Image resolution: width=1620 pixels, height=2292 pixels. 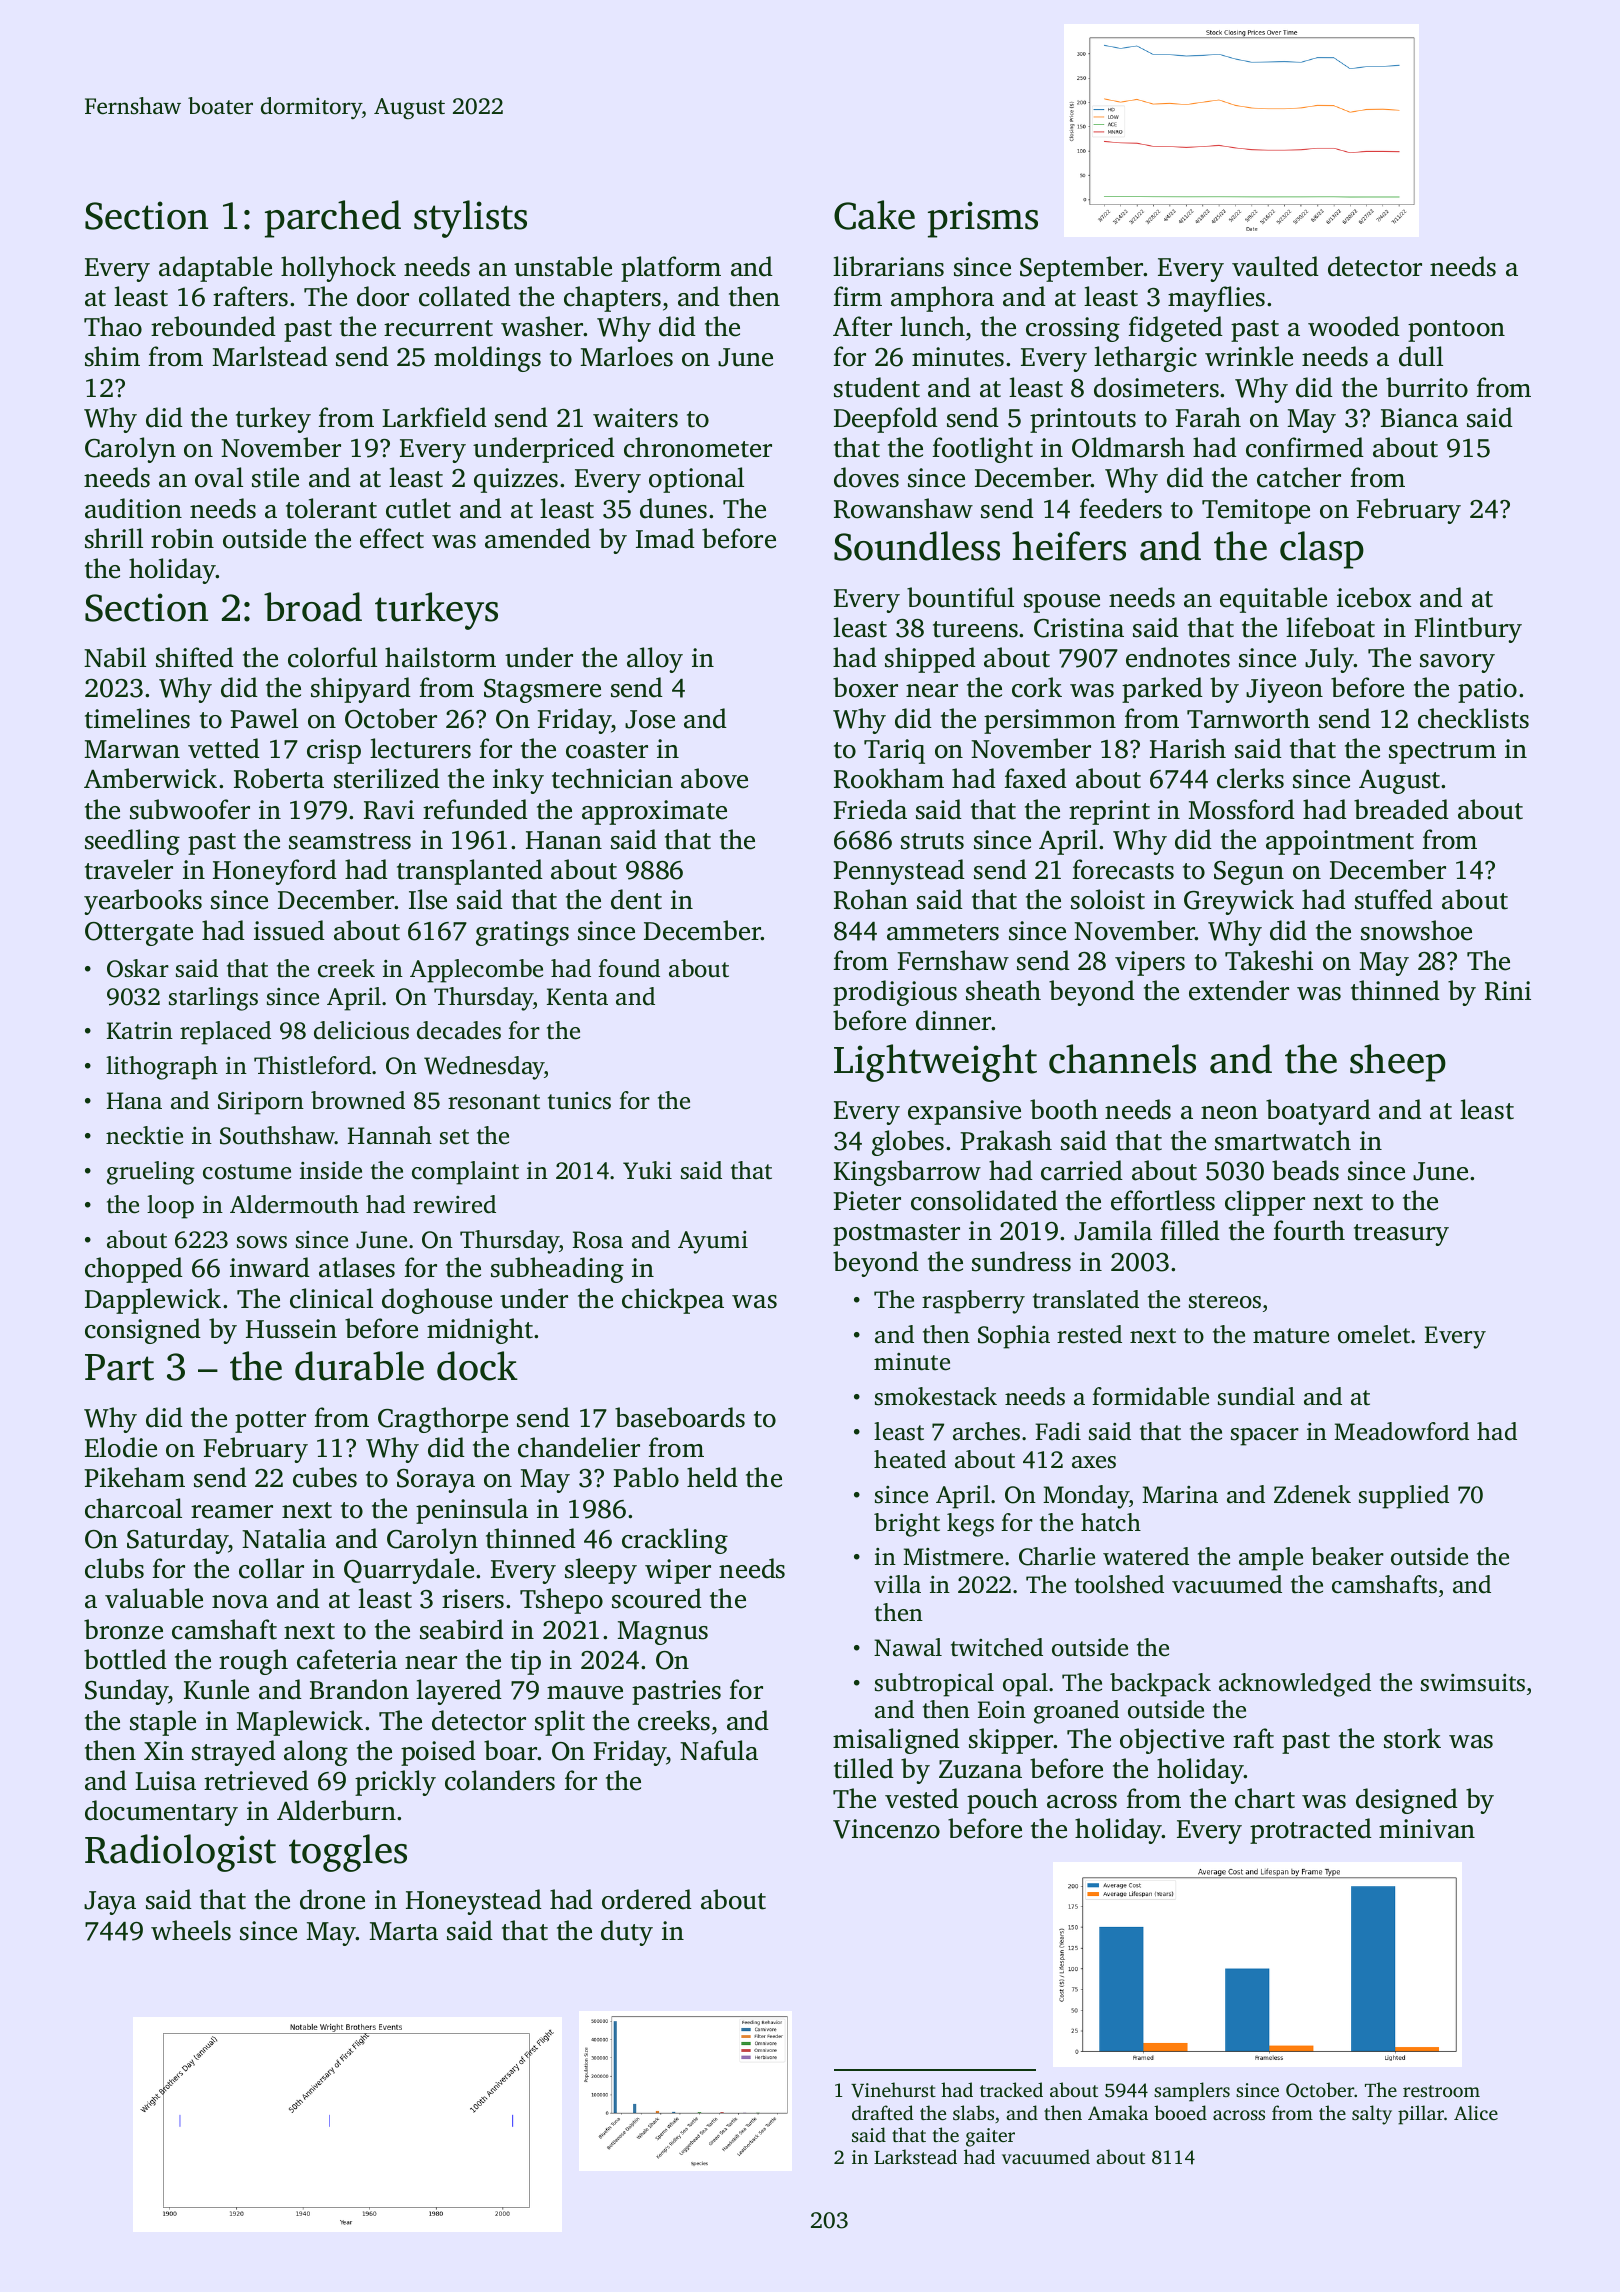 I want to click on Bianca, so click(x=1419, y=418).
